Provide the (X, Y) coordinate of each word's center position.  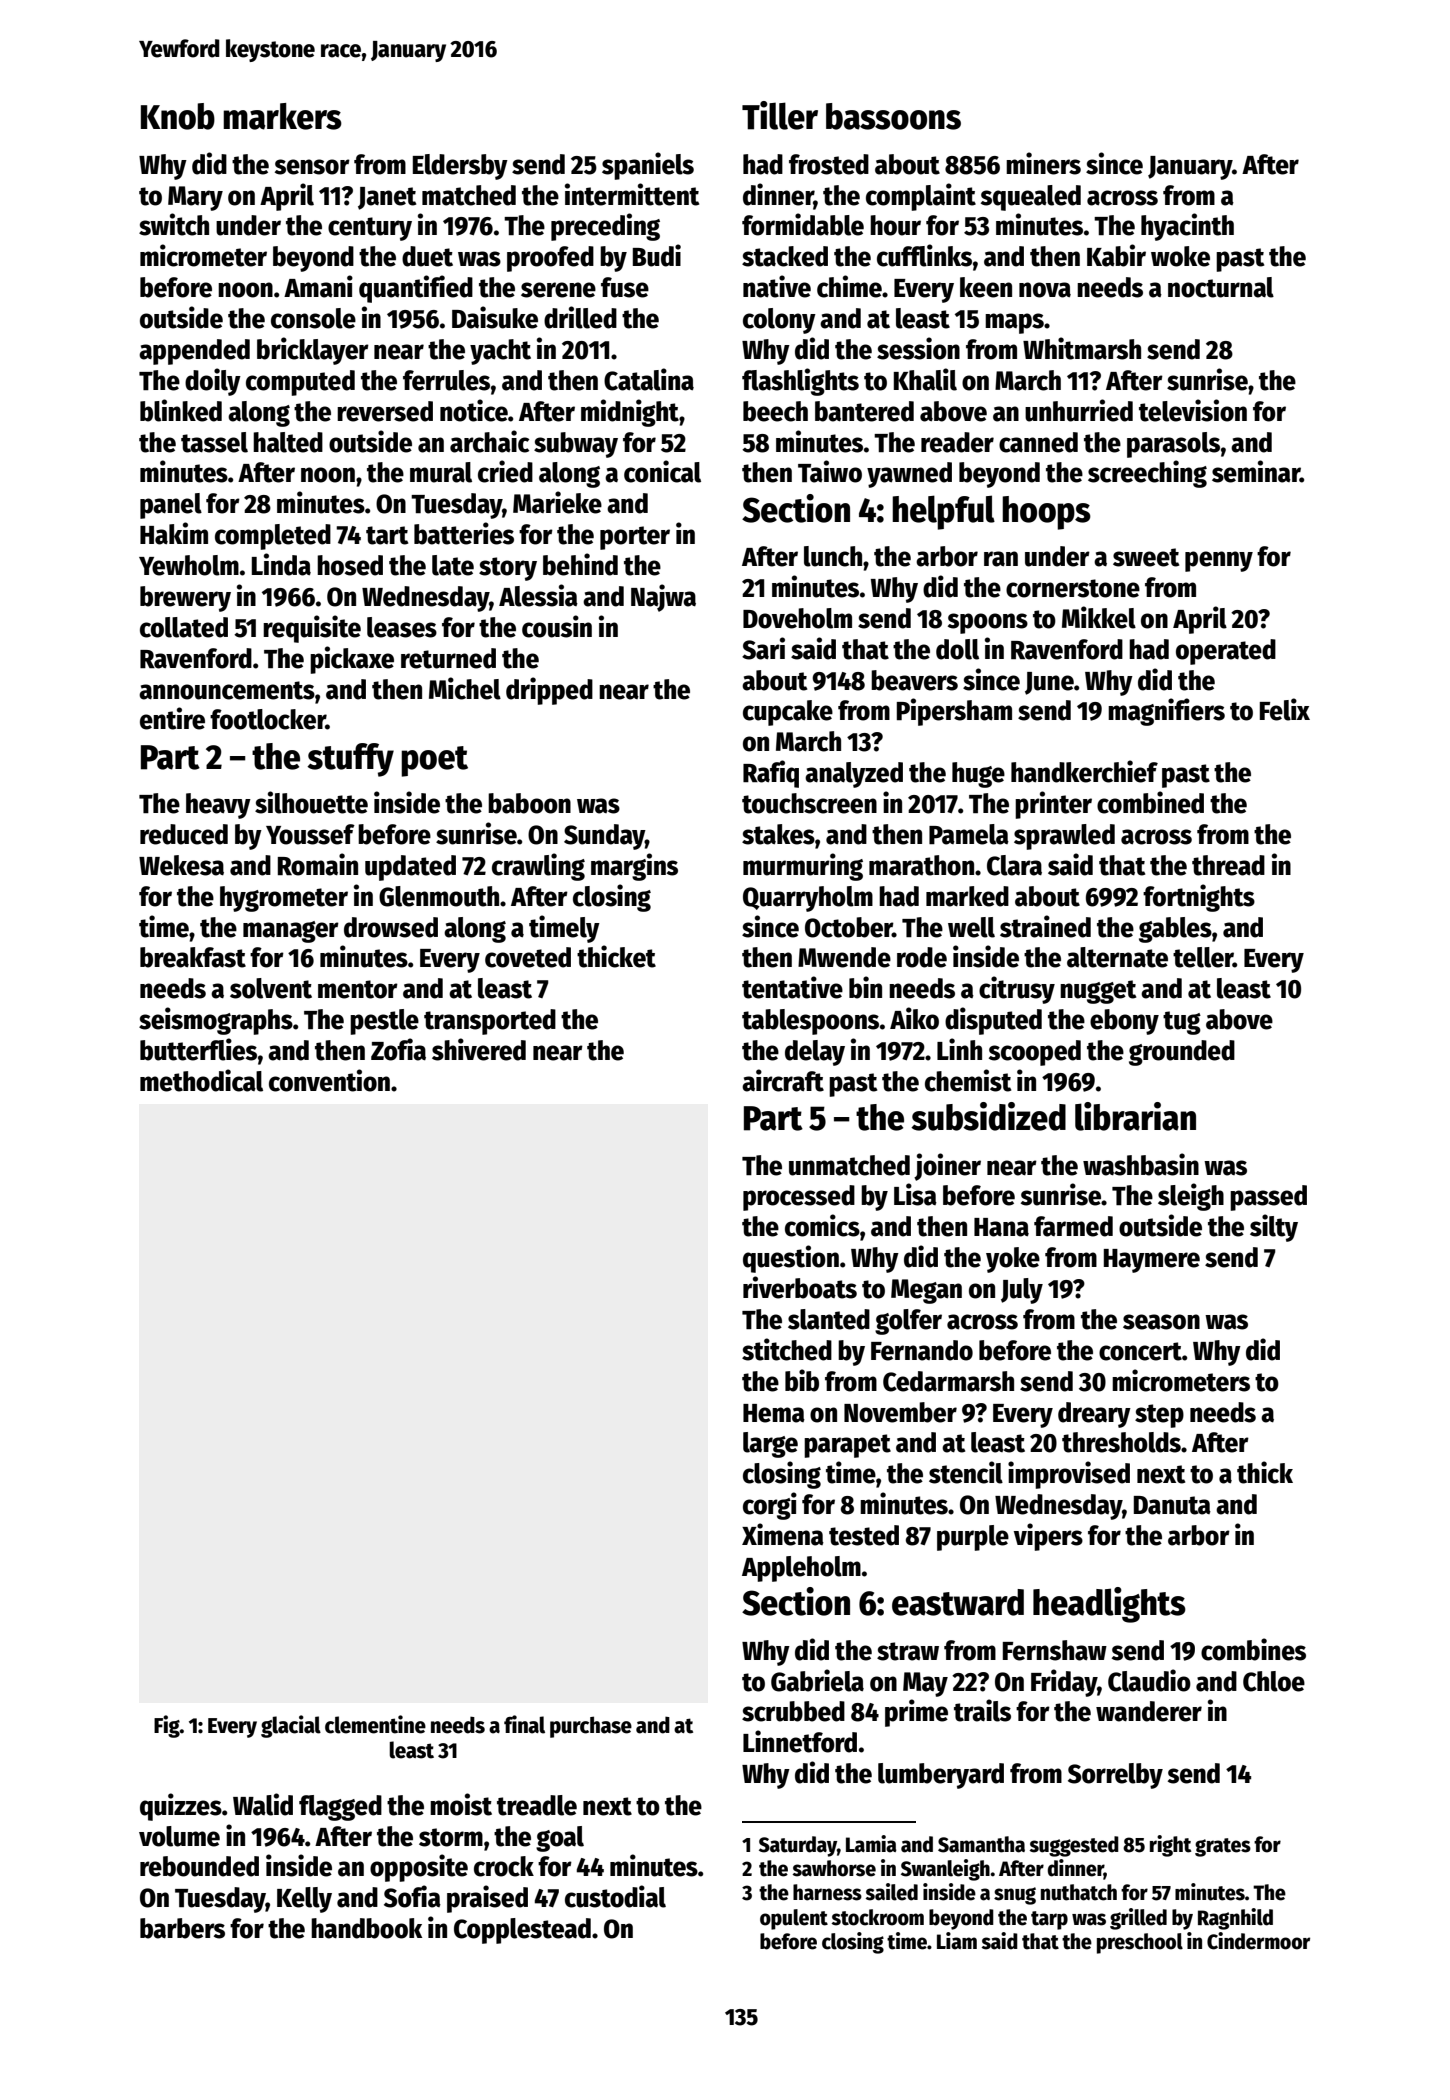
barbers (182, 1928)
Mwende (844, 957)
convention (329, 1080)
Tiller (780, 115)
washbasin (1141, 1164)
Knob (178, 116)
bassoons (893, 116)
